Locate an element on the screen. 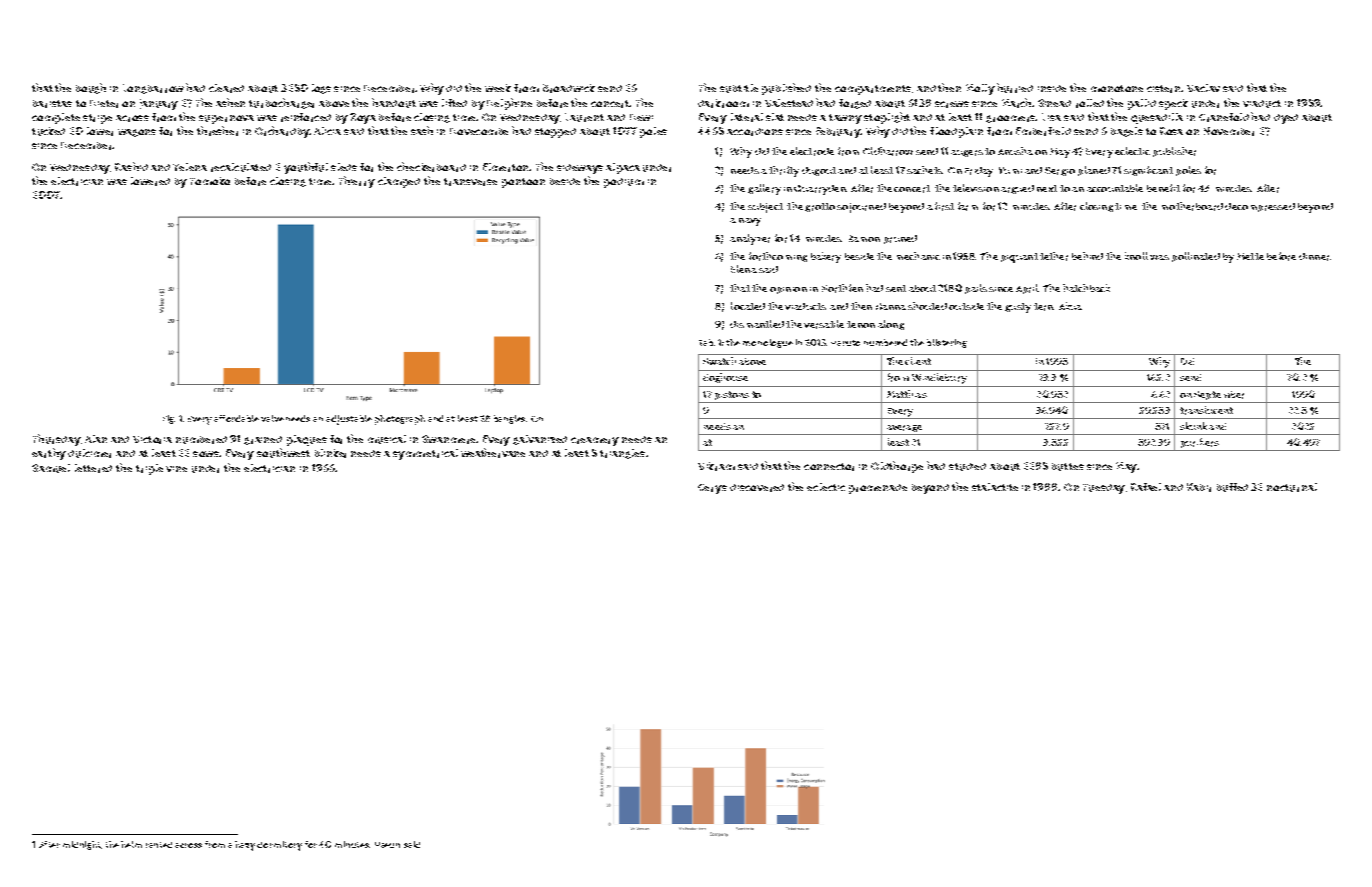  bangles is located at coordinates (509, 419).
